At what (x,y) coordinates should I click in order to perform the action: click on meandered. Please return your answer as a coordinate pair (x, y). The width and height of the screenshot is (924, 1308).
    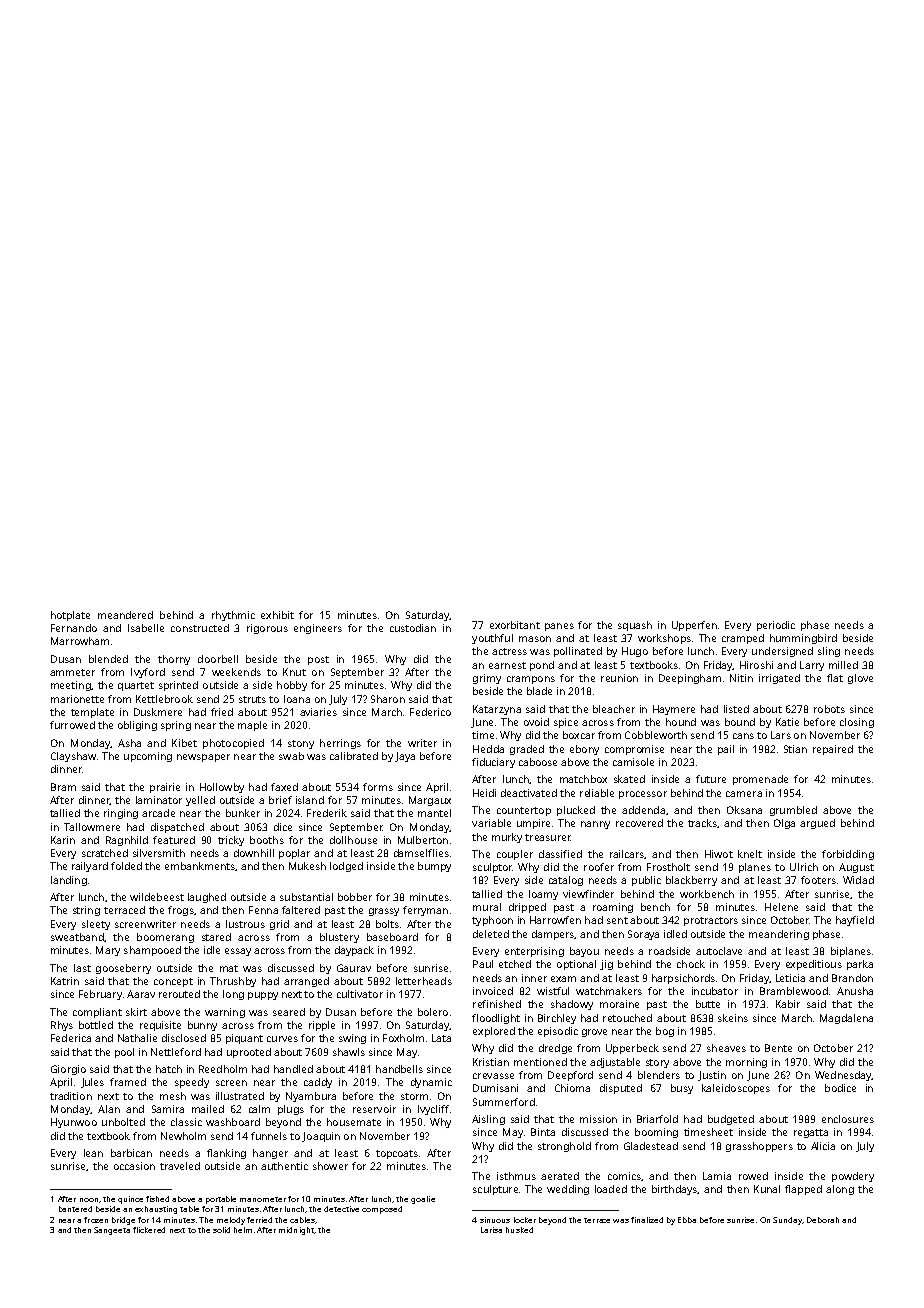
    Looking at the image, I should click on (125, 615).
